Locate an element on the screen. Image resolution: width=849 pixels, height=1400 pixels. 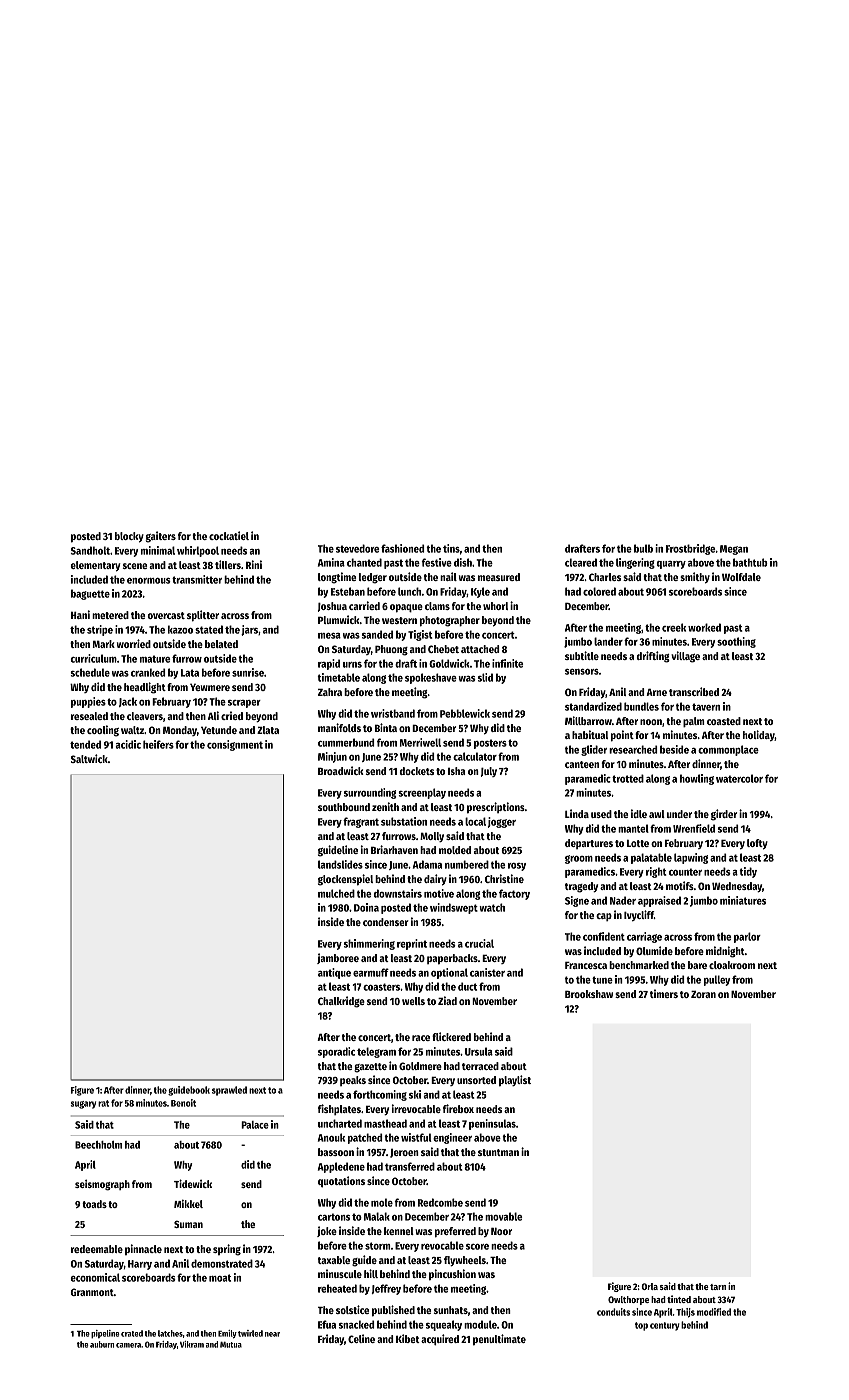
sporadic is located at coordinates (336, 1052).
